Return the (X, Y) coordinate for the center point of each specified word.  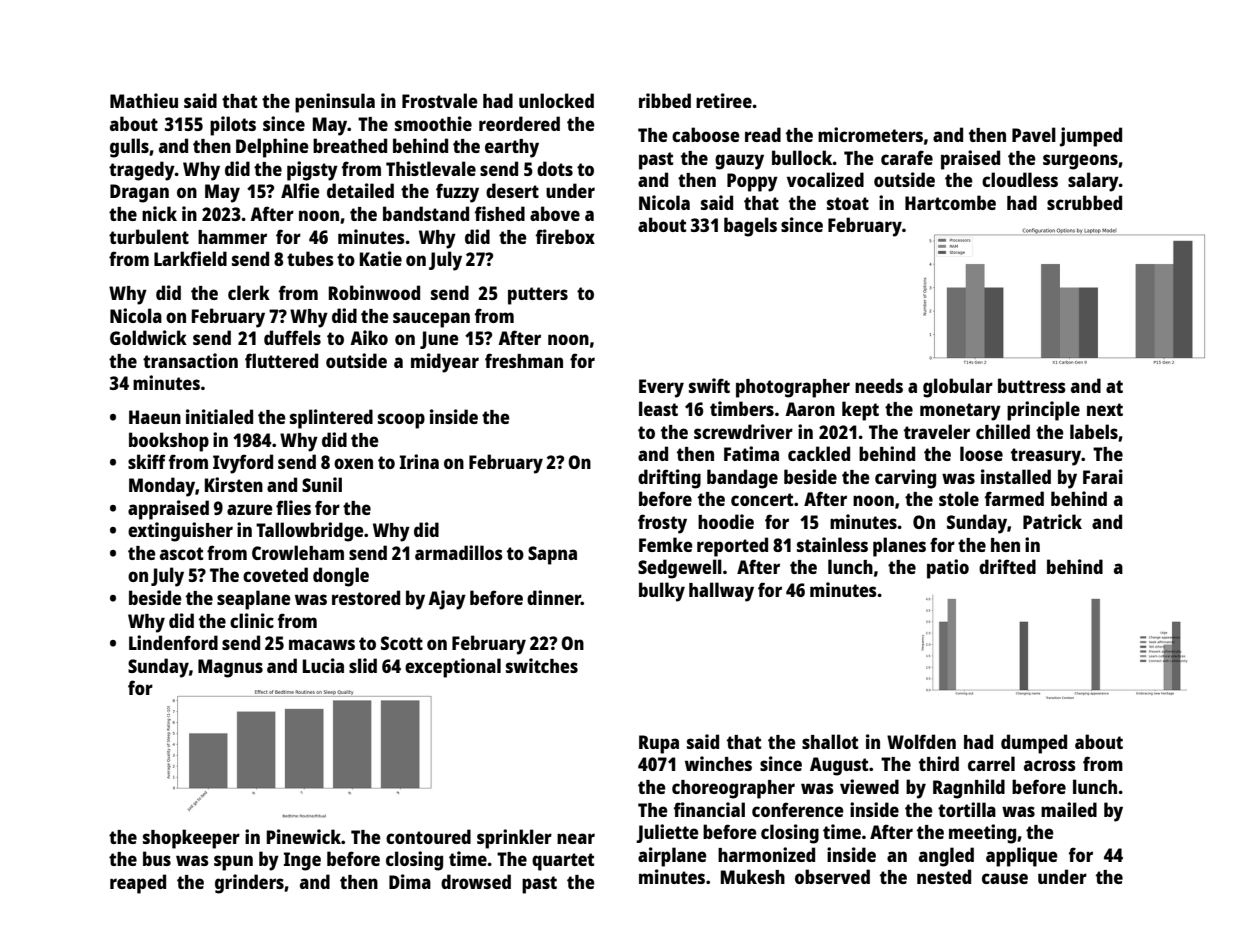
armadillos (459, 552)
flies (293, 507)
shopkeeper (191, 839)
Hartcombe (950, 202)
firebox (565, 236)
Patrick (1052, 521)
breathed (350, 145)
